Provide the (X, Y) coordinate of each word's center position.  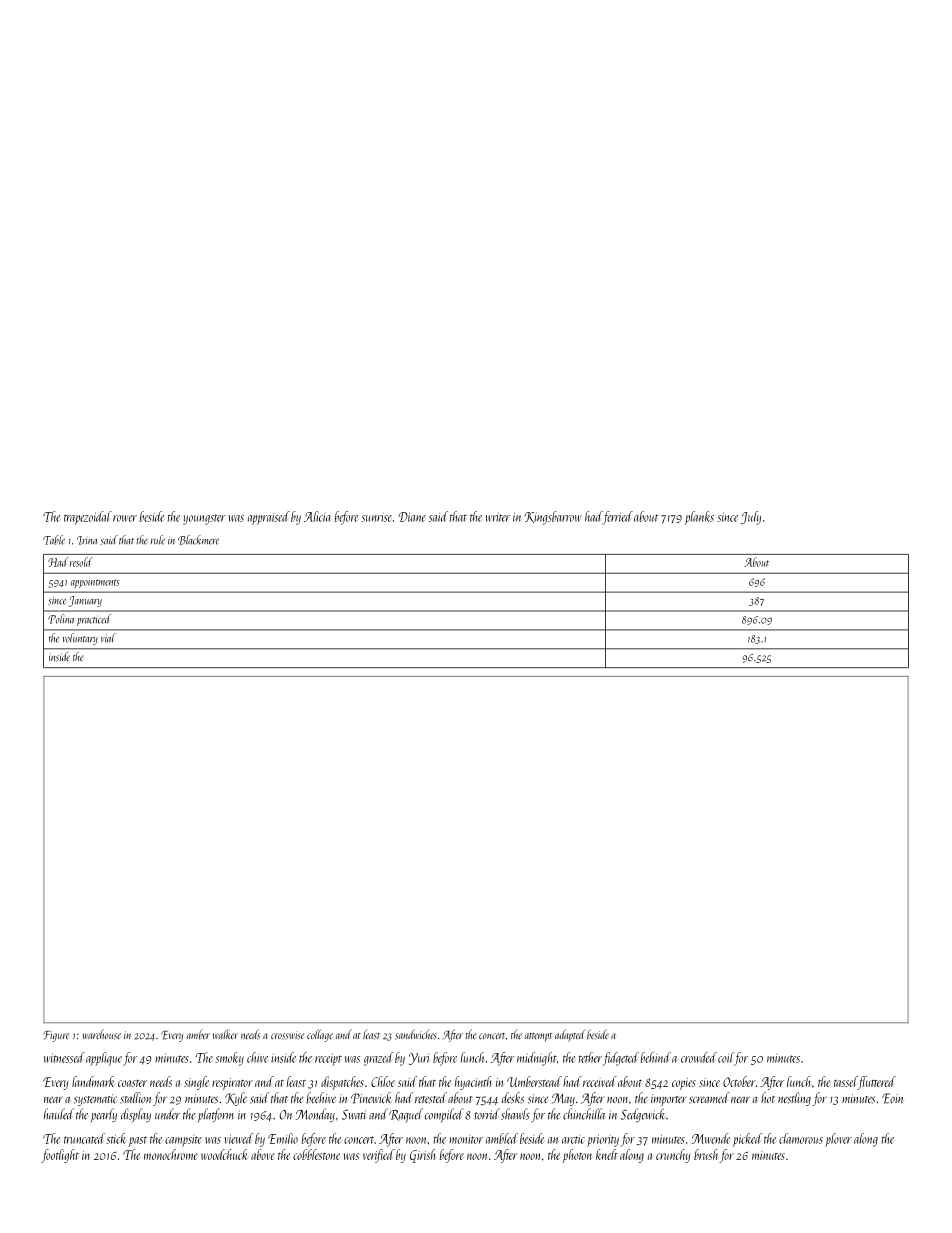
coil (726, 1057)
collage (320, 1035)
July (751, 518)
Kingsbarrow (553, 518)
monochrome (171, 1154)
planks (699, 518)
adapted (570, 1035)
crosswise (287, 1035)
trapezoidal (88, 518)
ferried (618, 518)
